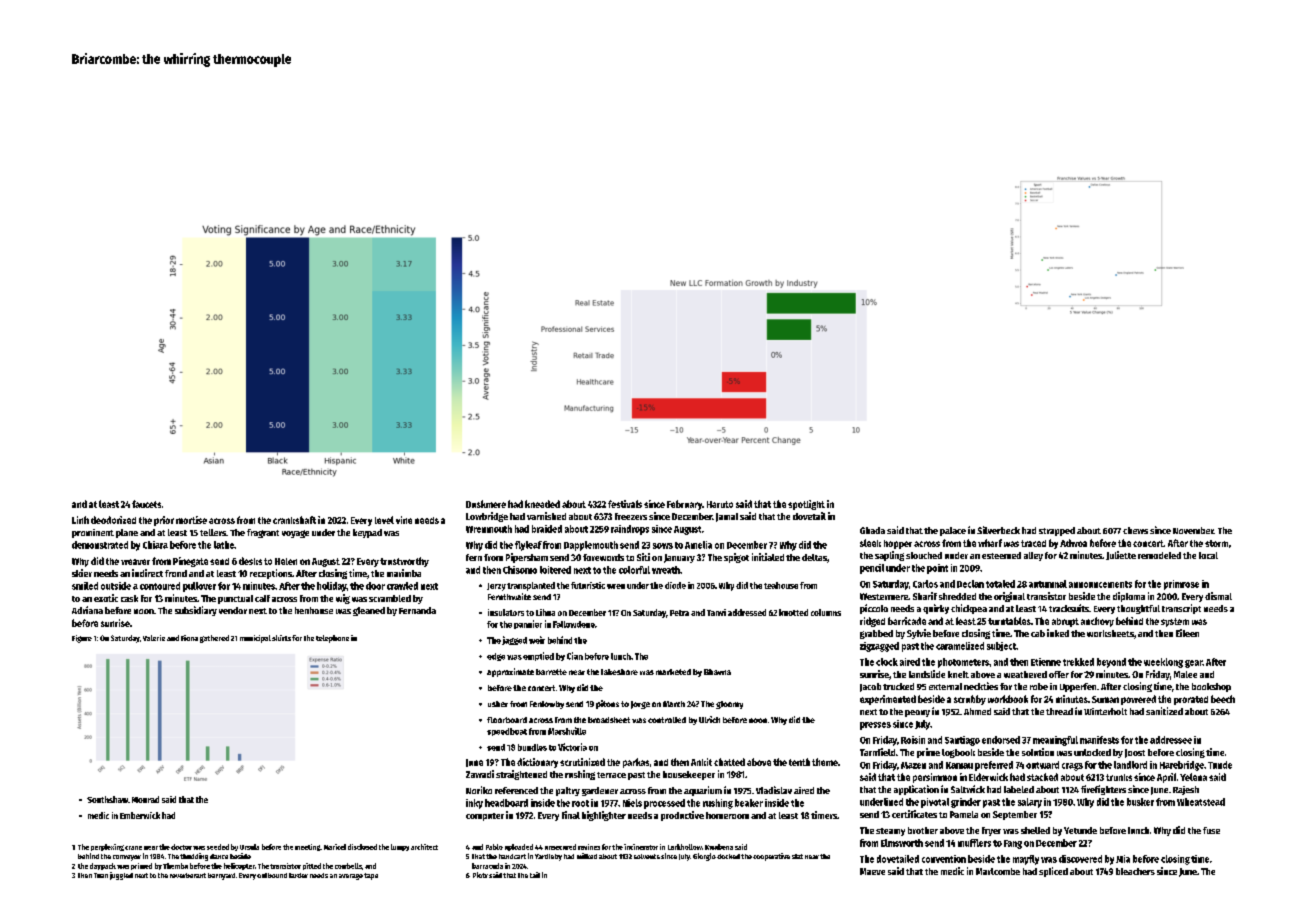 The image size is (1308, 924). I want to click on Jerzy, so click(496, 587).
